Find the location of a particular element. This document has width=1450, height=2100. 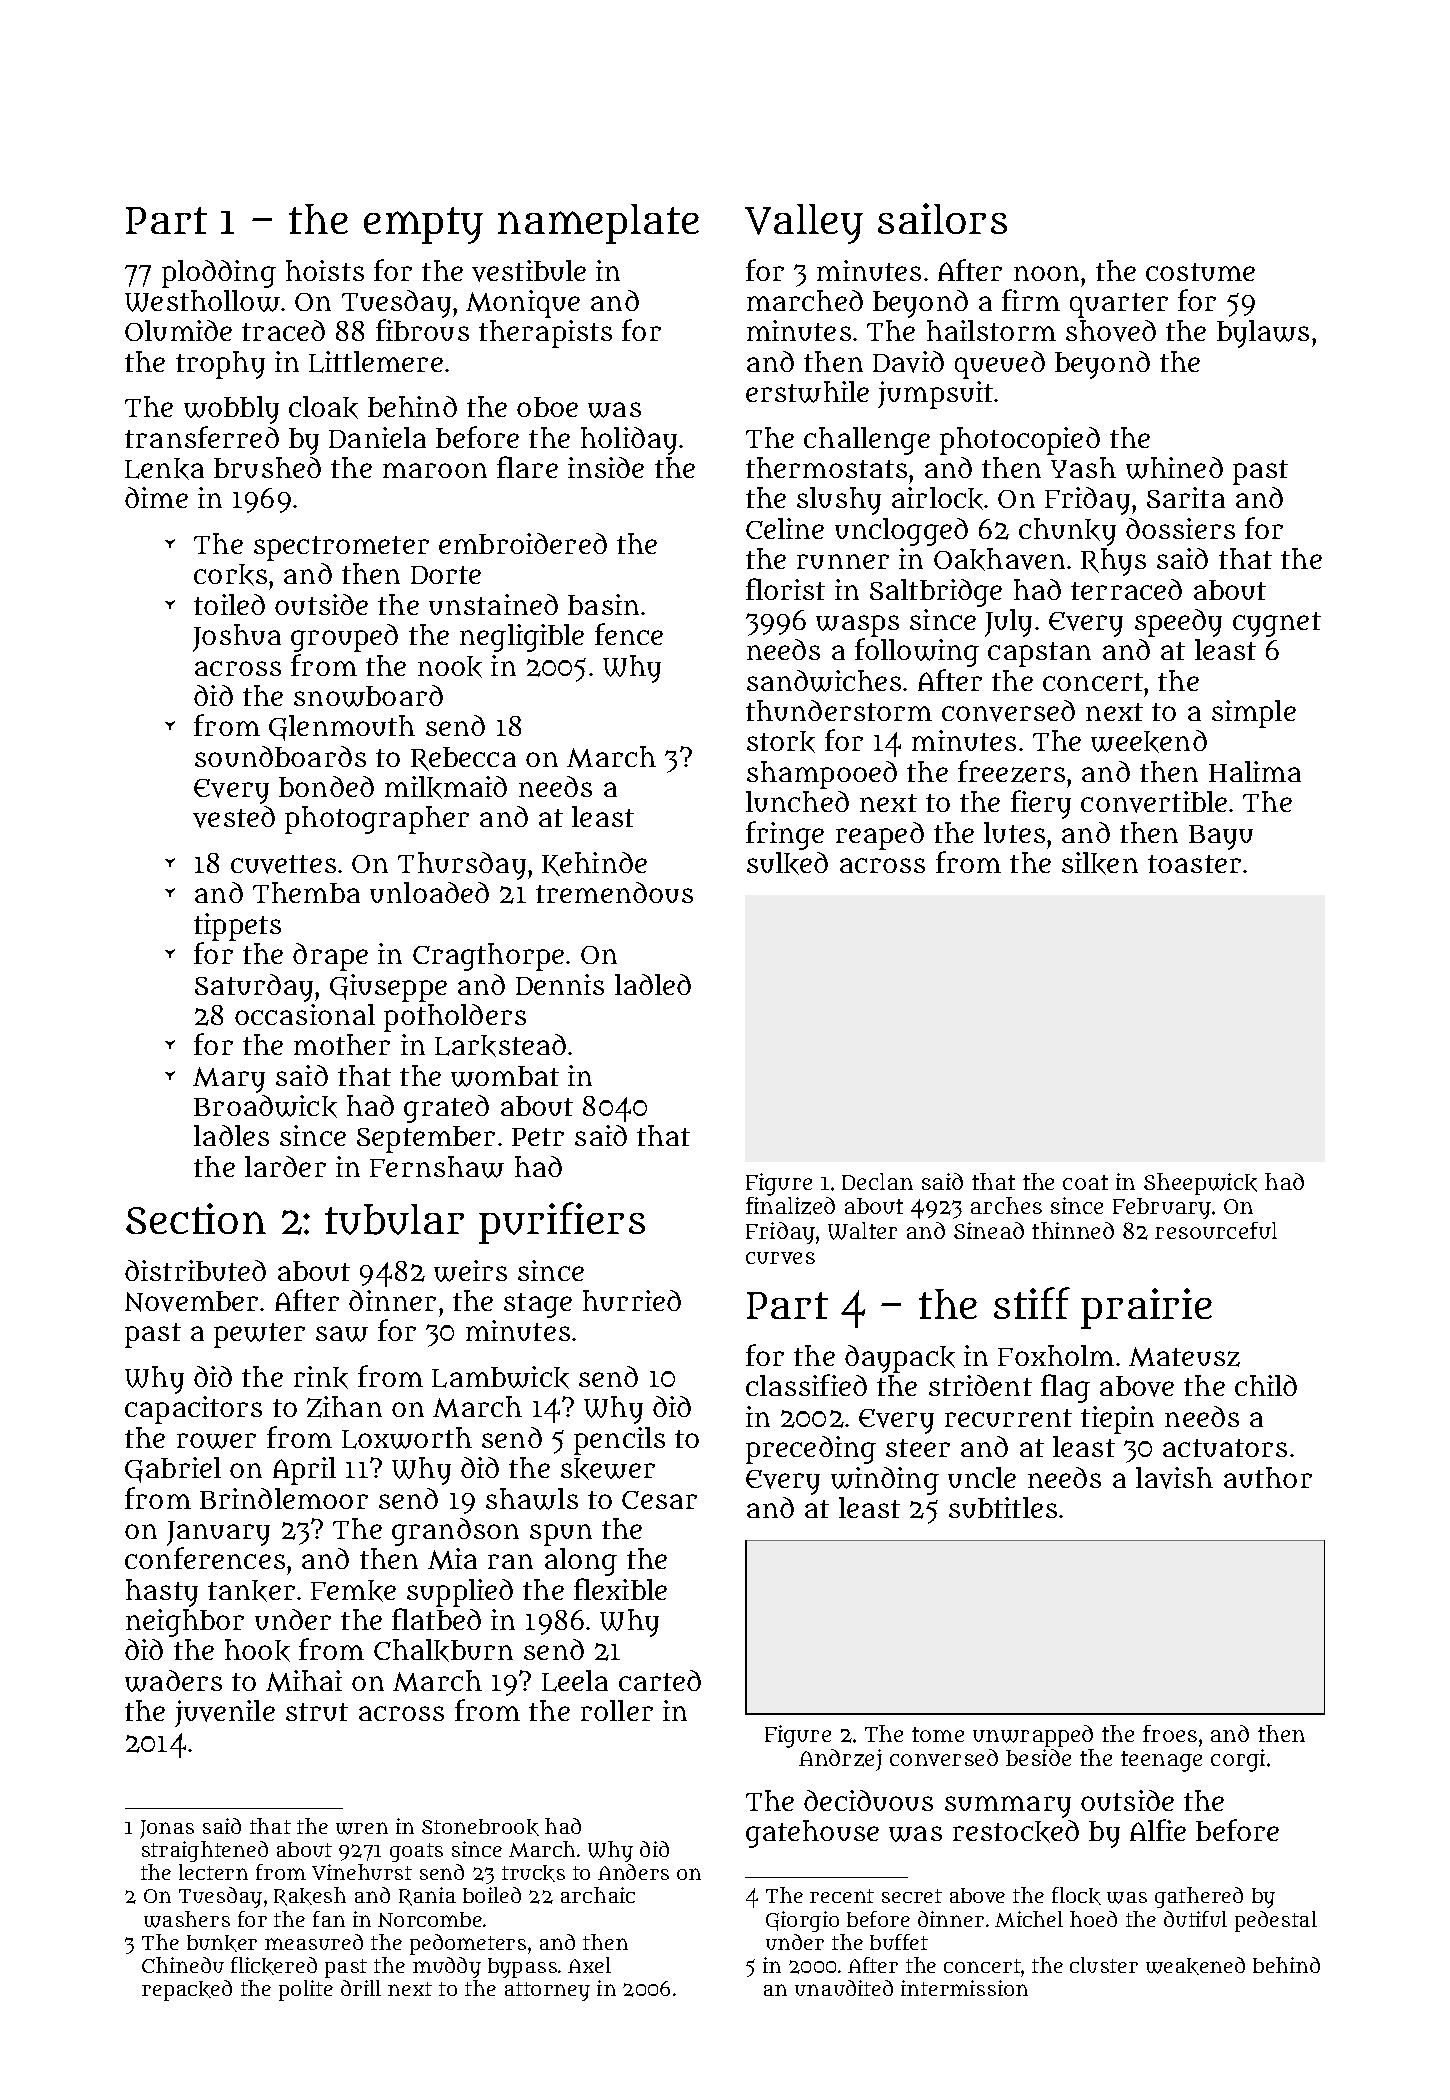

erstwhile is located at coordinates (807, 392).
